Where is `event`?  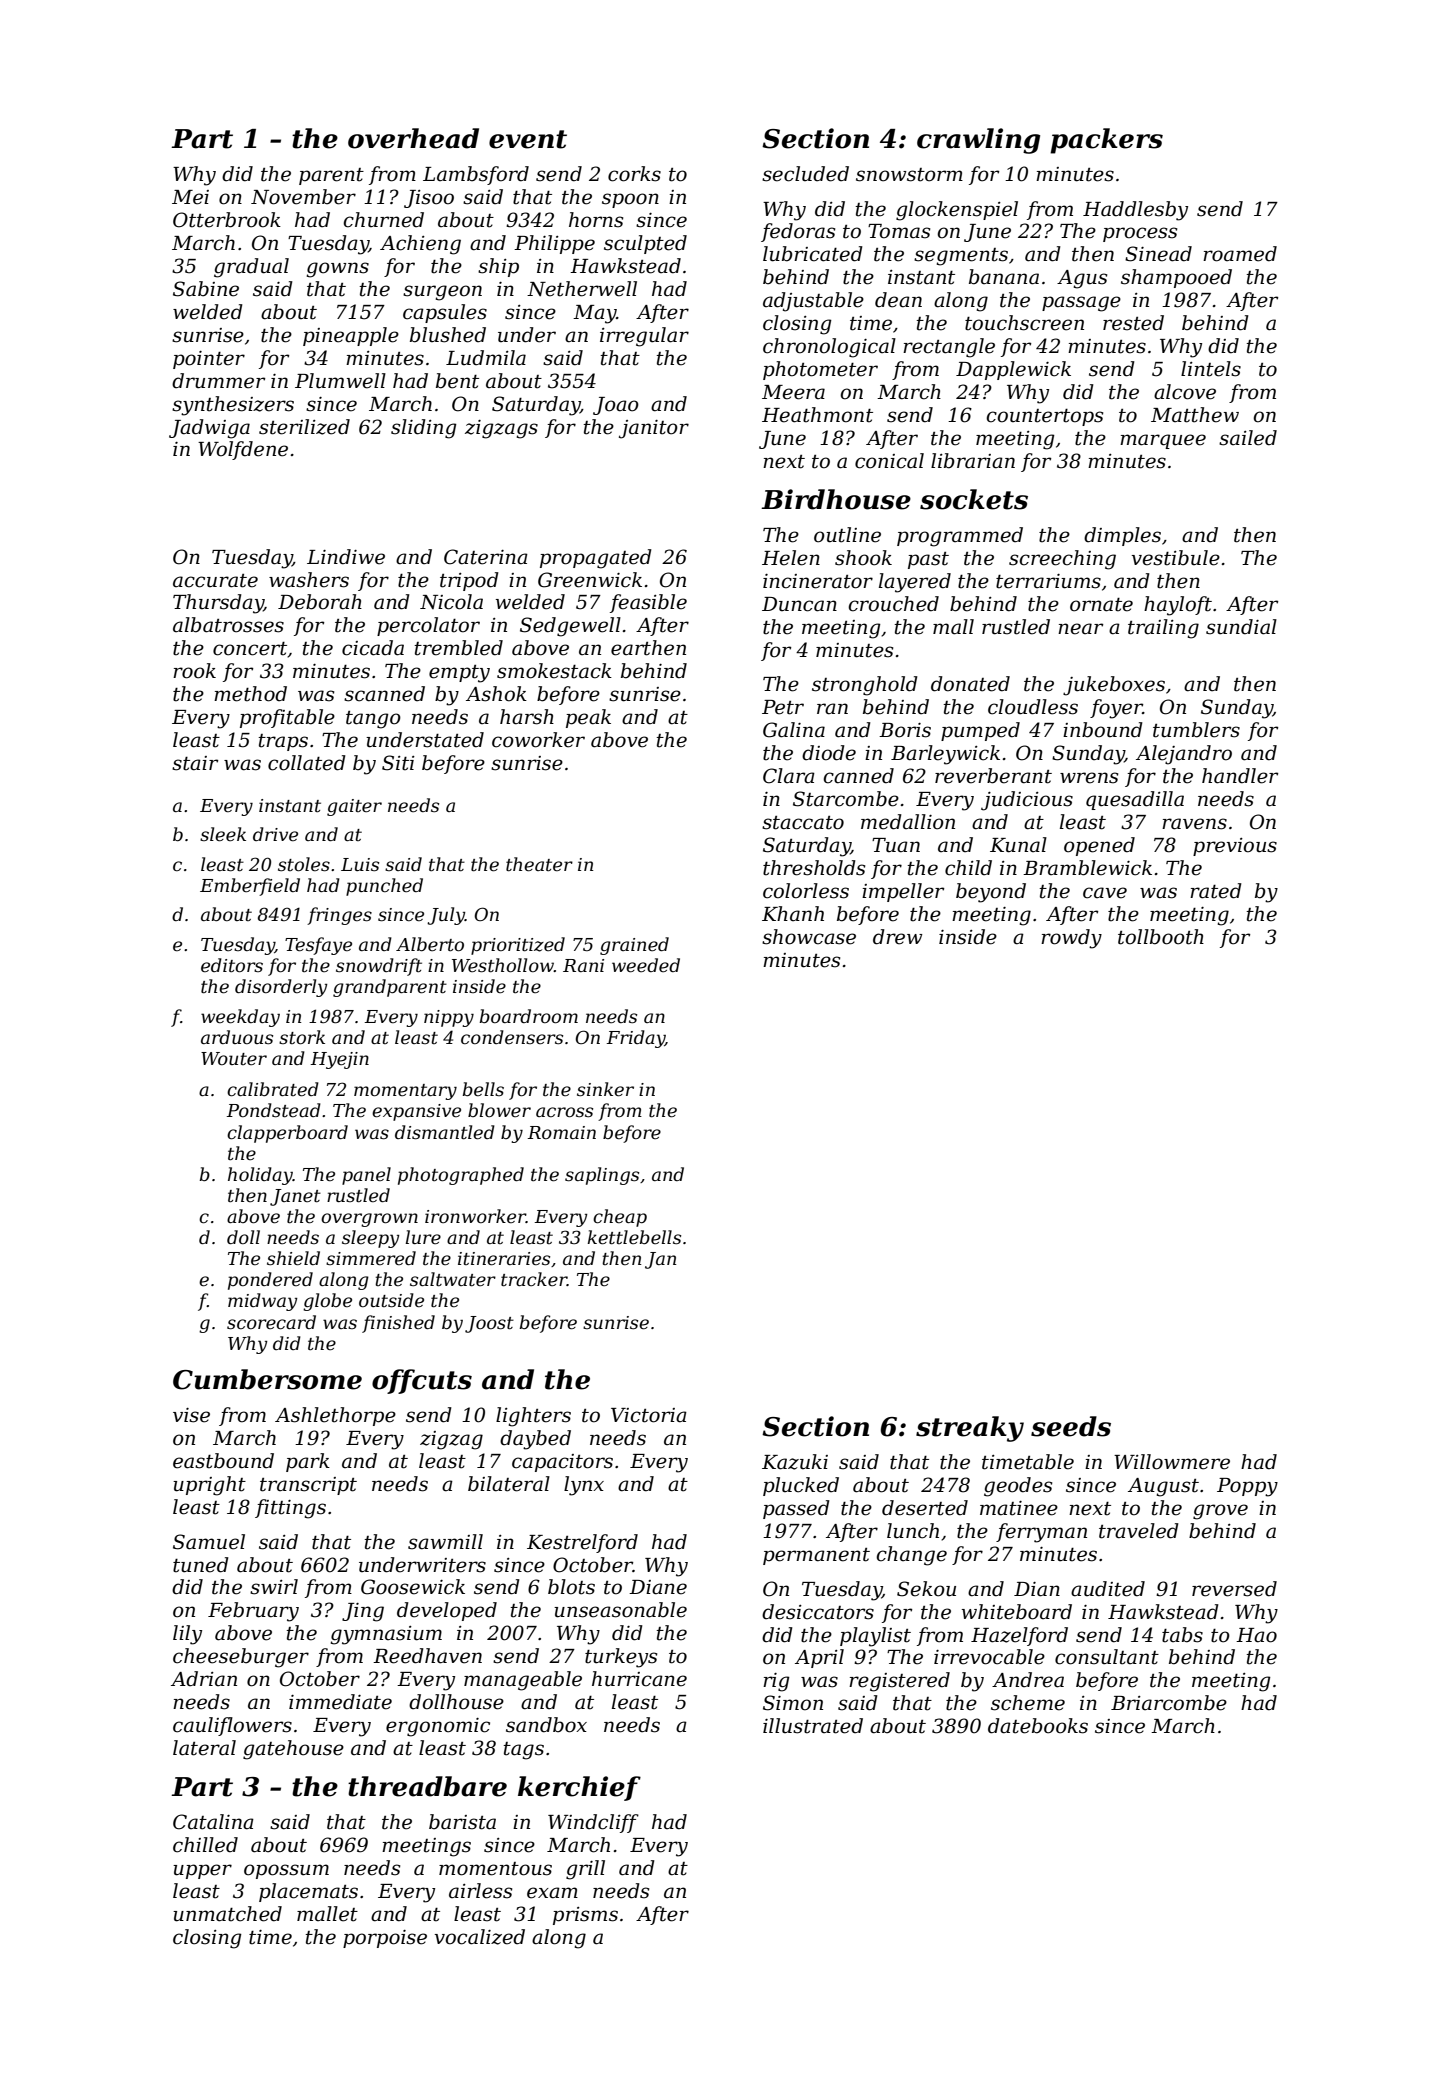 event is located at coordinates (528, 139).
